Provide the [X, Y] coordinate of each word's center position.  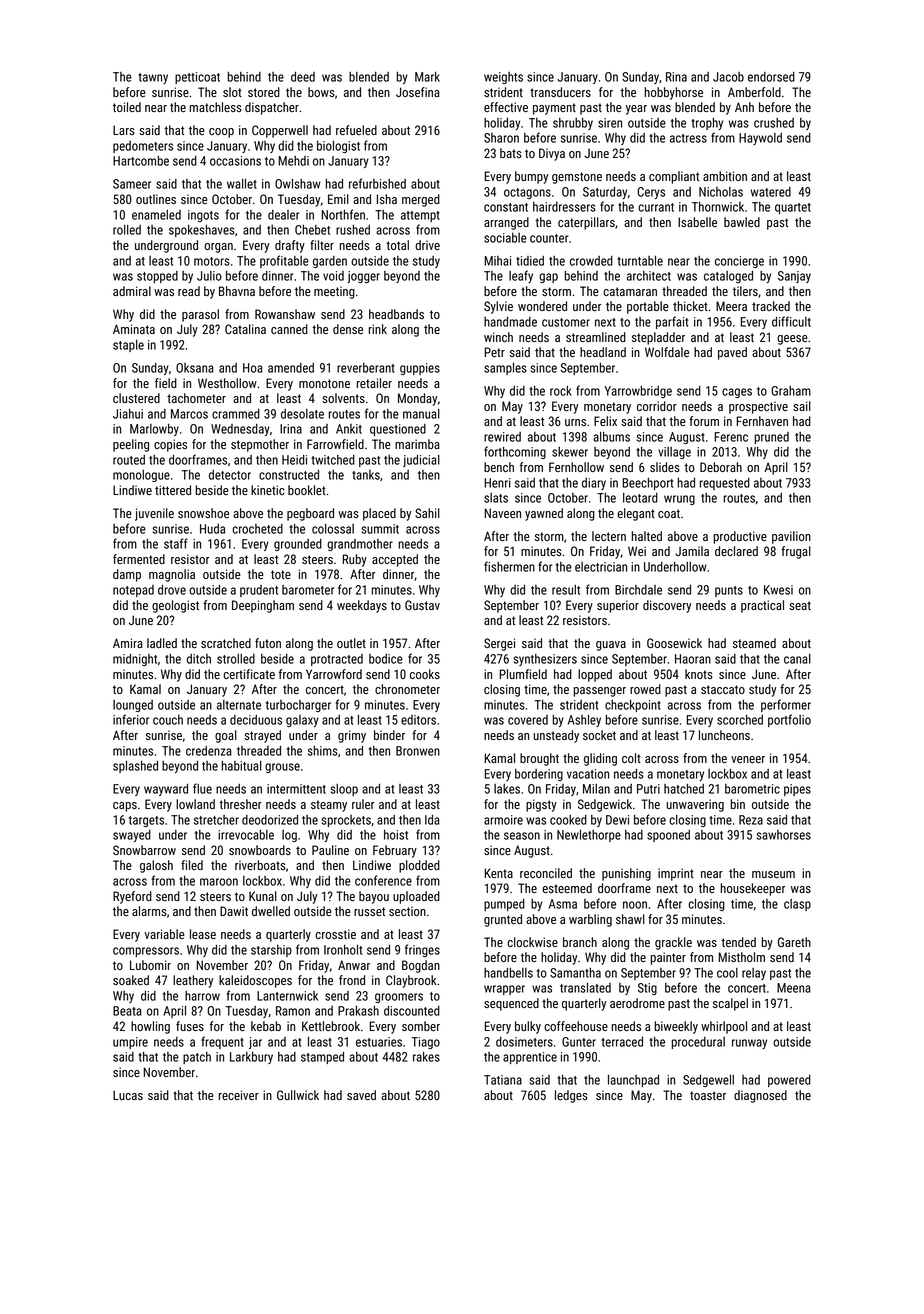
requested [724, 484]
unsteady [556, 736]
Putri [648, 789]
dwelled [271, 911]
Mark [427, 77]
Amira [128, 643]
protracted [337, 660]
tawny [153, 78]
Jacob [728, 77]
